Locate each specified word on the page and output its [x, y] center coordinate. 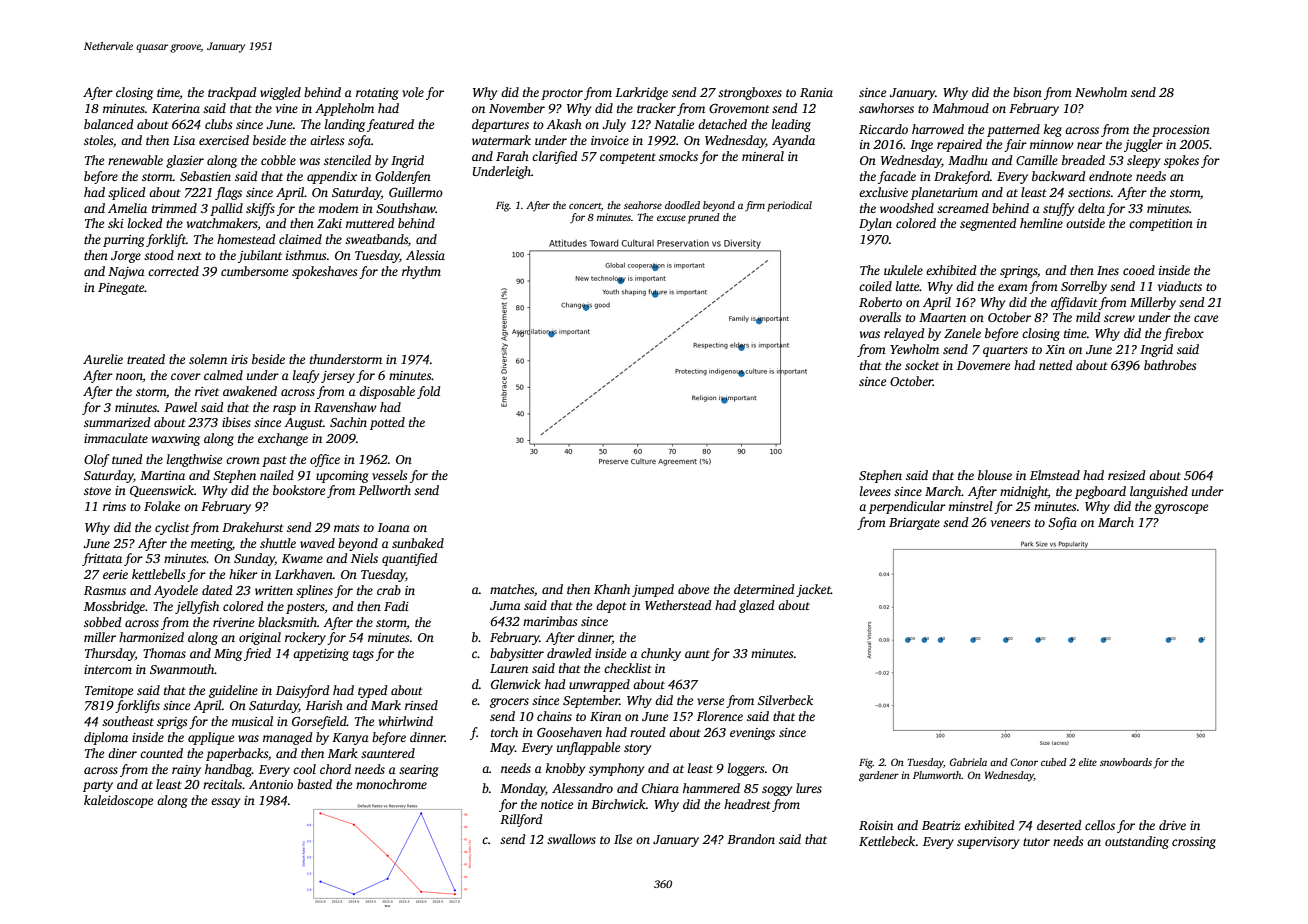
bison [1027, 92]
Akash [564, 124]
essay [225, 803]
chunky [661, 654]
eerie [115, 574]
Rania [816, 92]
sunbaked [418, 543]
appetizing [321, 655]
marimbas [550, 621]
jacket [813, 590]
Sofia [1062, 523]
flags [228, 193]
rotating [377, 94]
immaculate [116, 438]
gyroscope [1181, 509]
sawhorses [886, 108]
